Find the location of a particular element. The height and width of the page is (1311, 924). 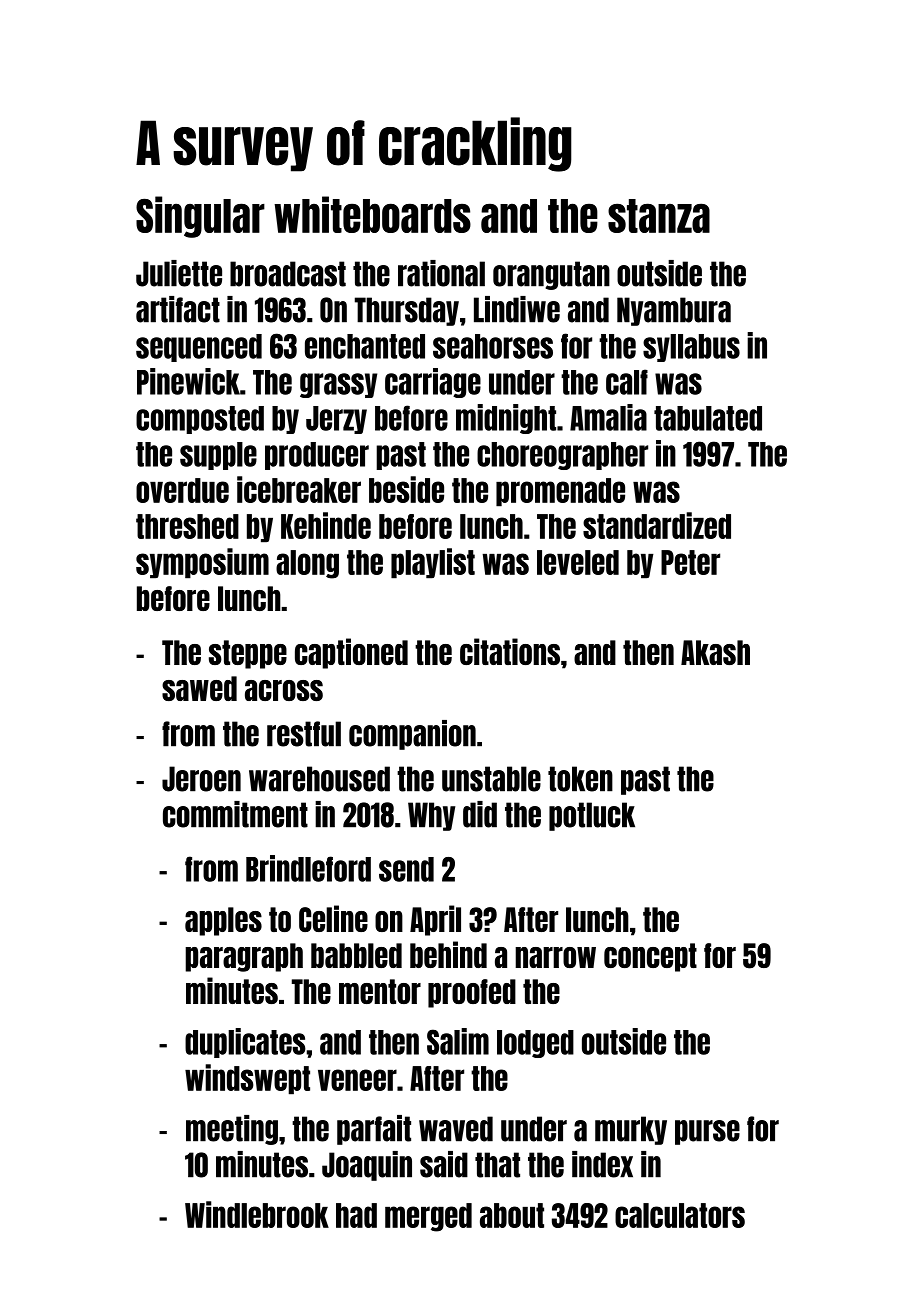

midnight is located at coordinates (506, 419).
